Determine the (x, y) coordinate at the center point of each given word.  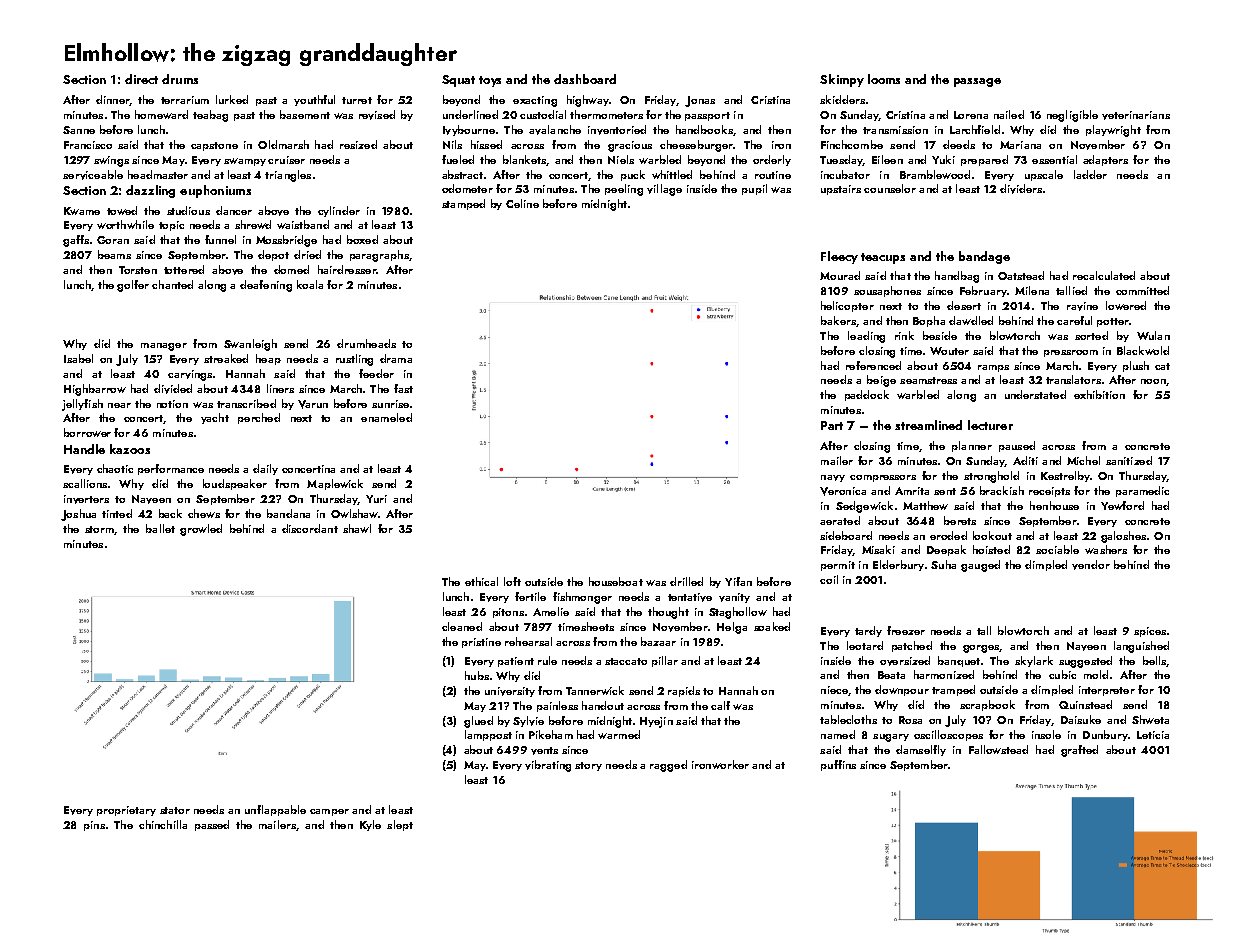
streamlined (928, 425)
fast (403, 388)
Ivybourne (469, 130)
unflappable (275, 810)
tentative (690, 597)
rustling (354, 360)
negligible (1072, 116)
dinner (113, 100)
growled (201, 530)
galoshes (1123, 537)
